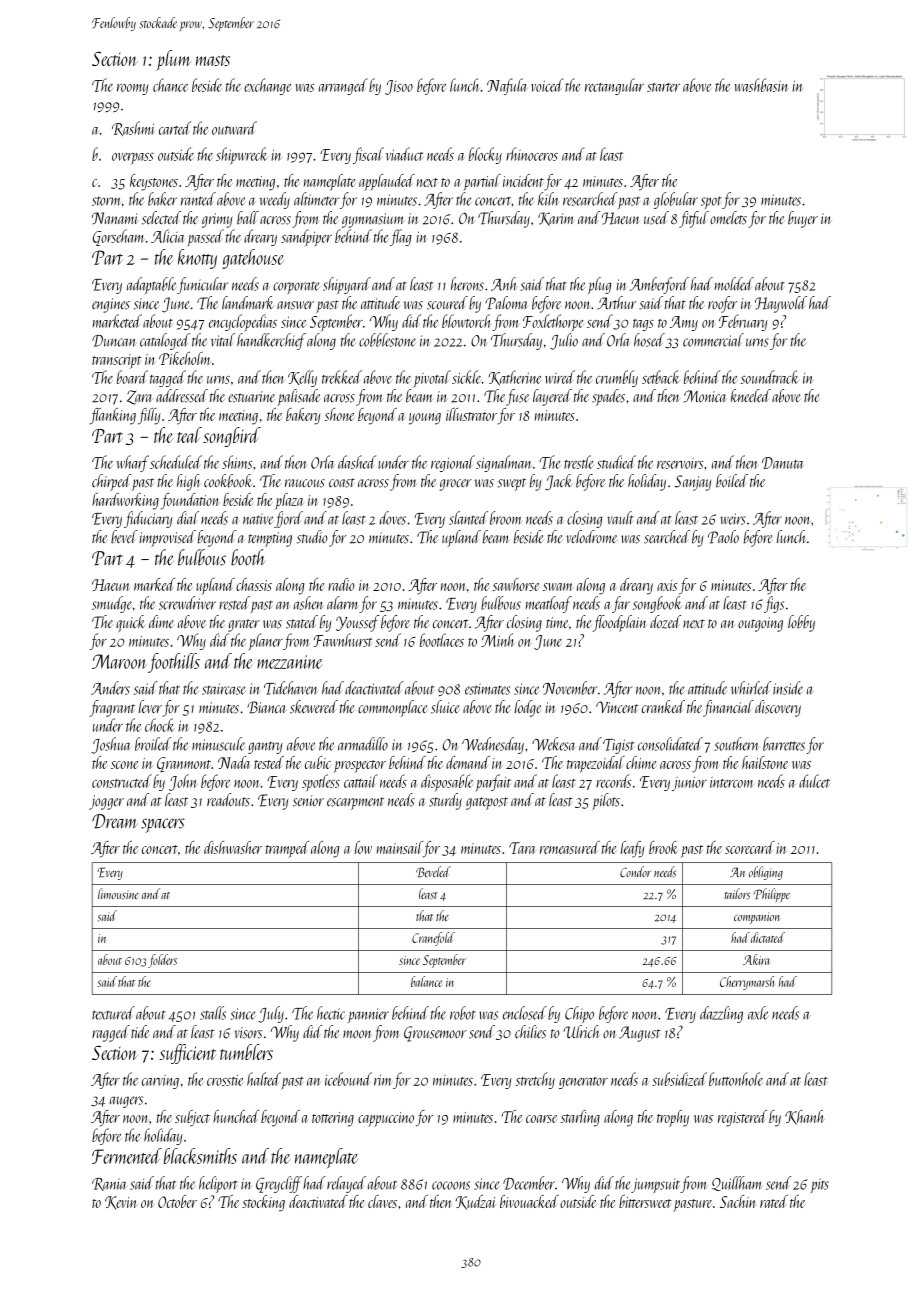  I want to click on gatehouse, so click(252, 259).
